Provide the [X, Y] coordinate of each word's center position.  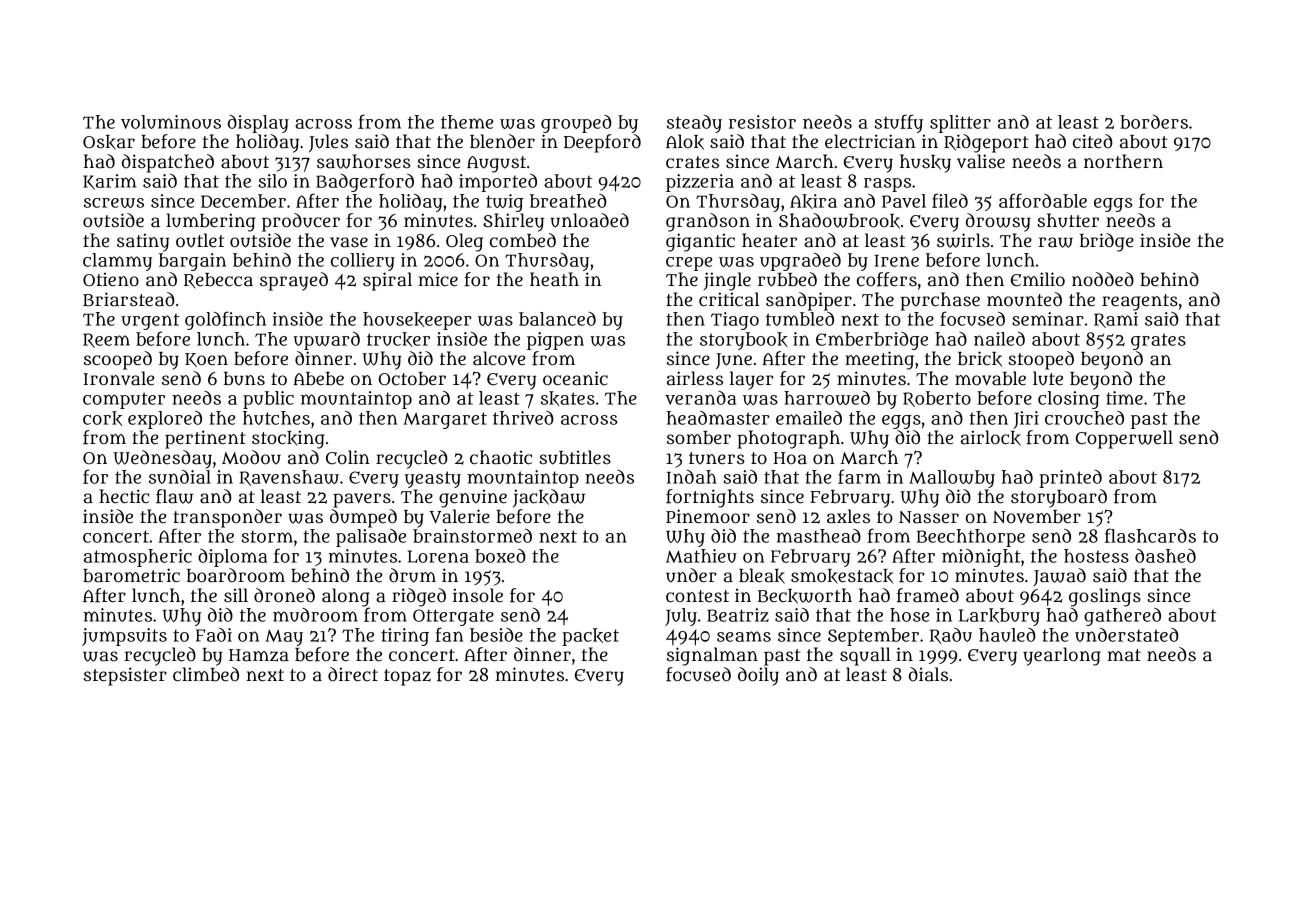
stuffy [898, 123]
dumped [363, 518]
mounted [1024, 299]
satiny [143, 242]
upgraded [800, 262]
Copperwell [1124, 439]
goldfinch [225, 320]
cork [103, 418]
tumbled [800, 319]
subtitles [575, 457]
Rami [1116, 320]
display [258, 124]
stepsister [125, 676]
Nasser [929, 517]
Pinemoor [708, 516]
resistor [762, 122]
